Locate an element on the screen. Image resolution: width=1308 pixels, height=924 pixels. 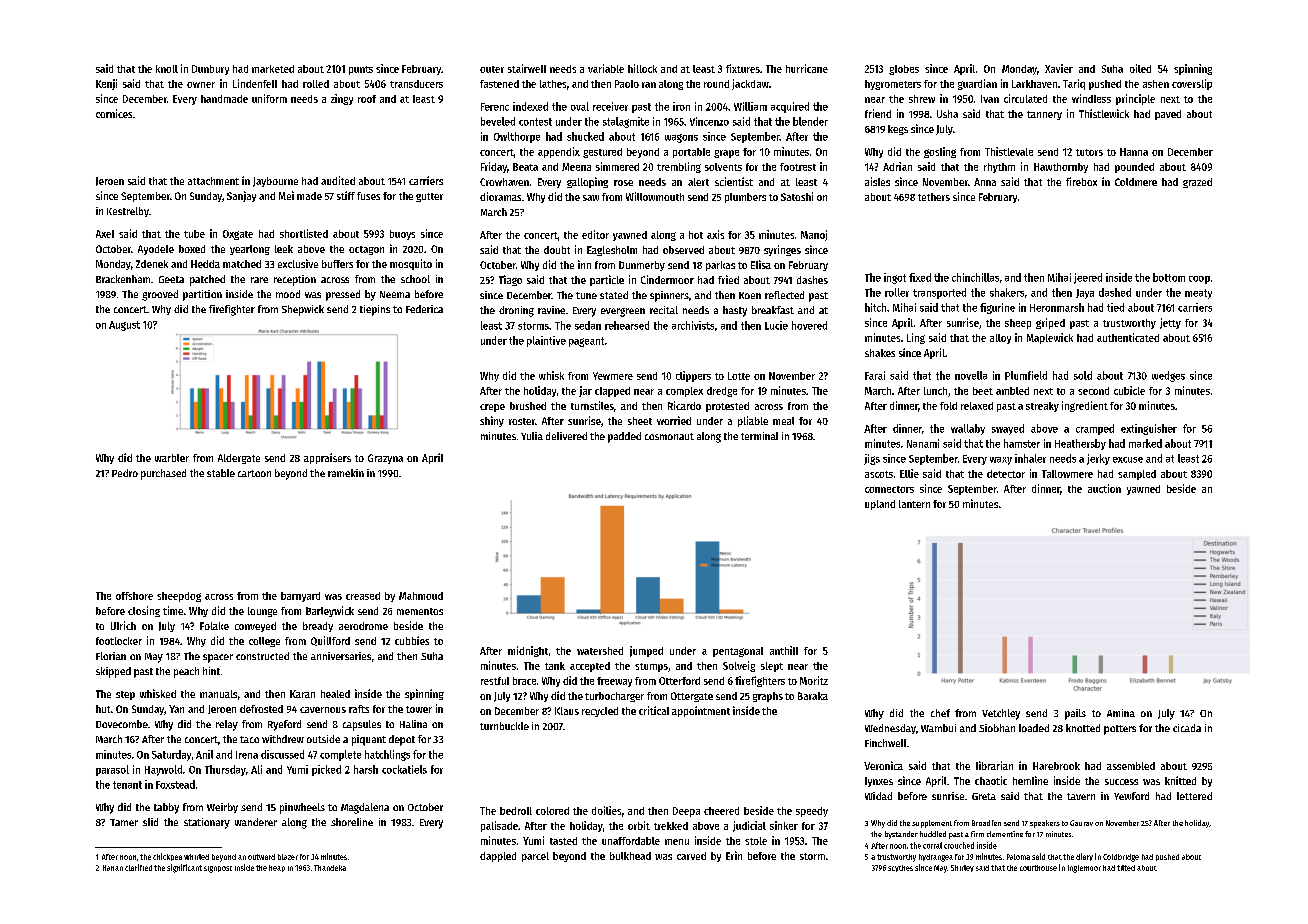
shakes is located at coordinates (880, 353).
